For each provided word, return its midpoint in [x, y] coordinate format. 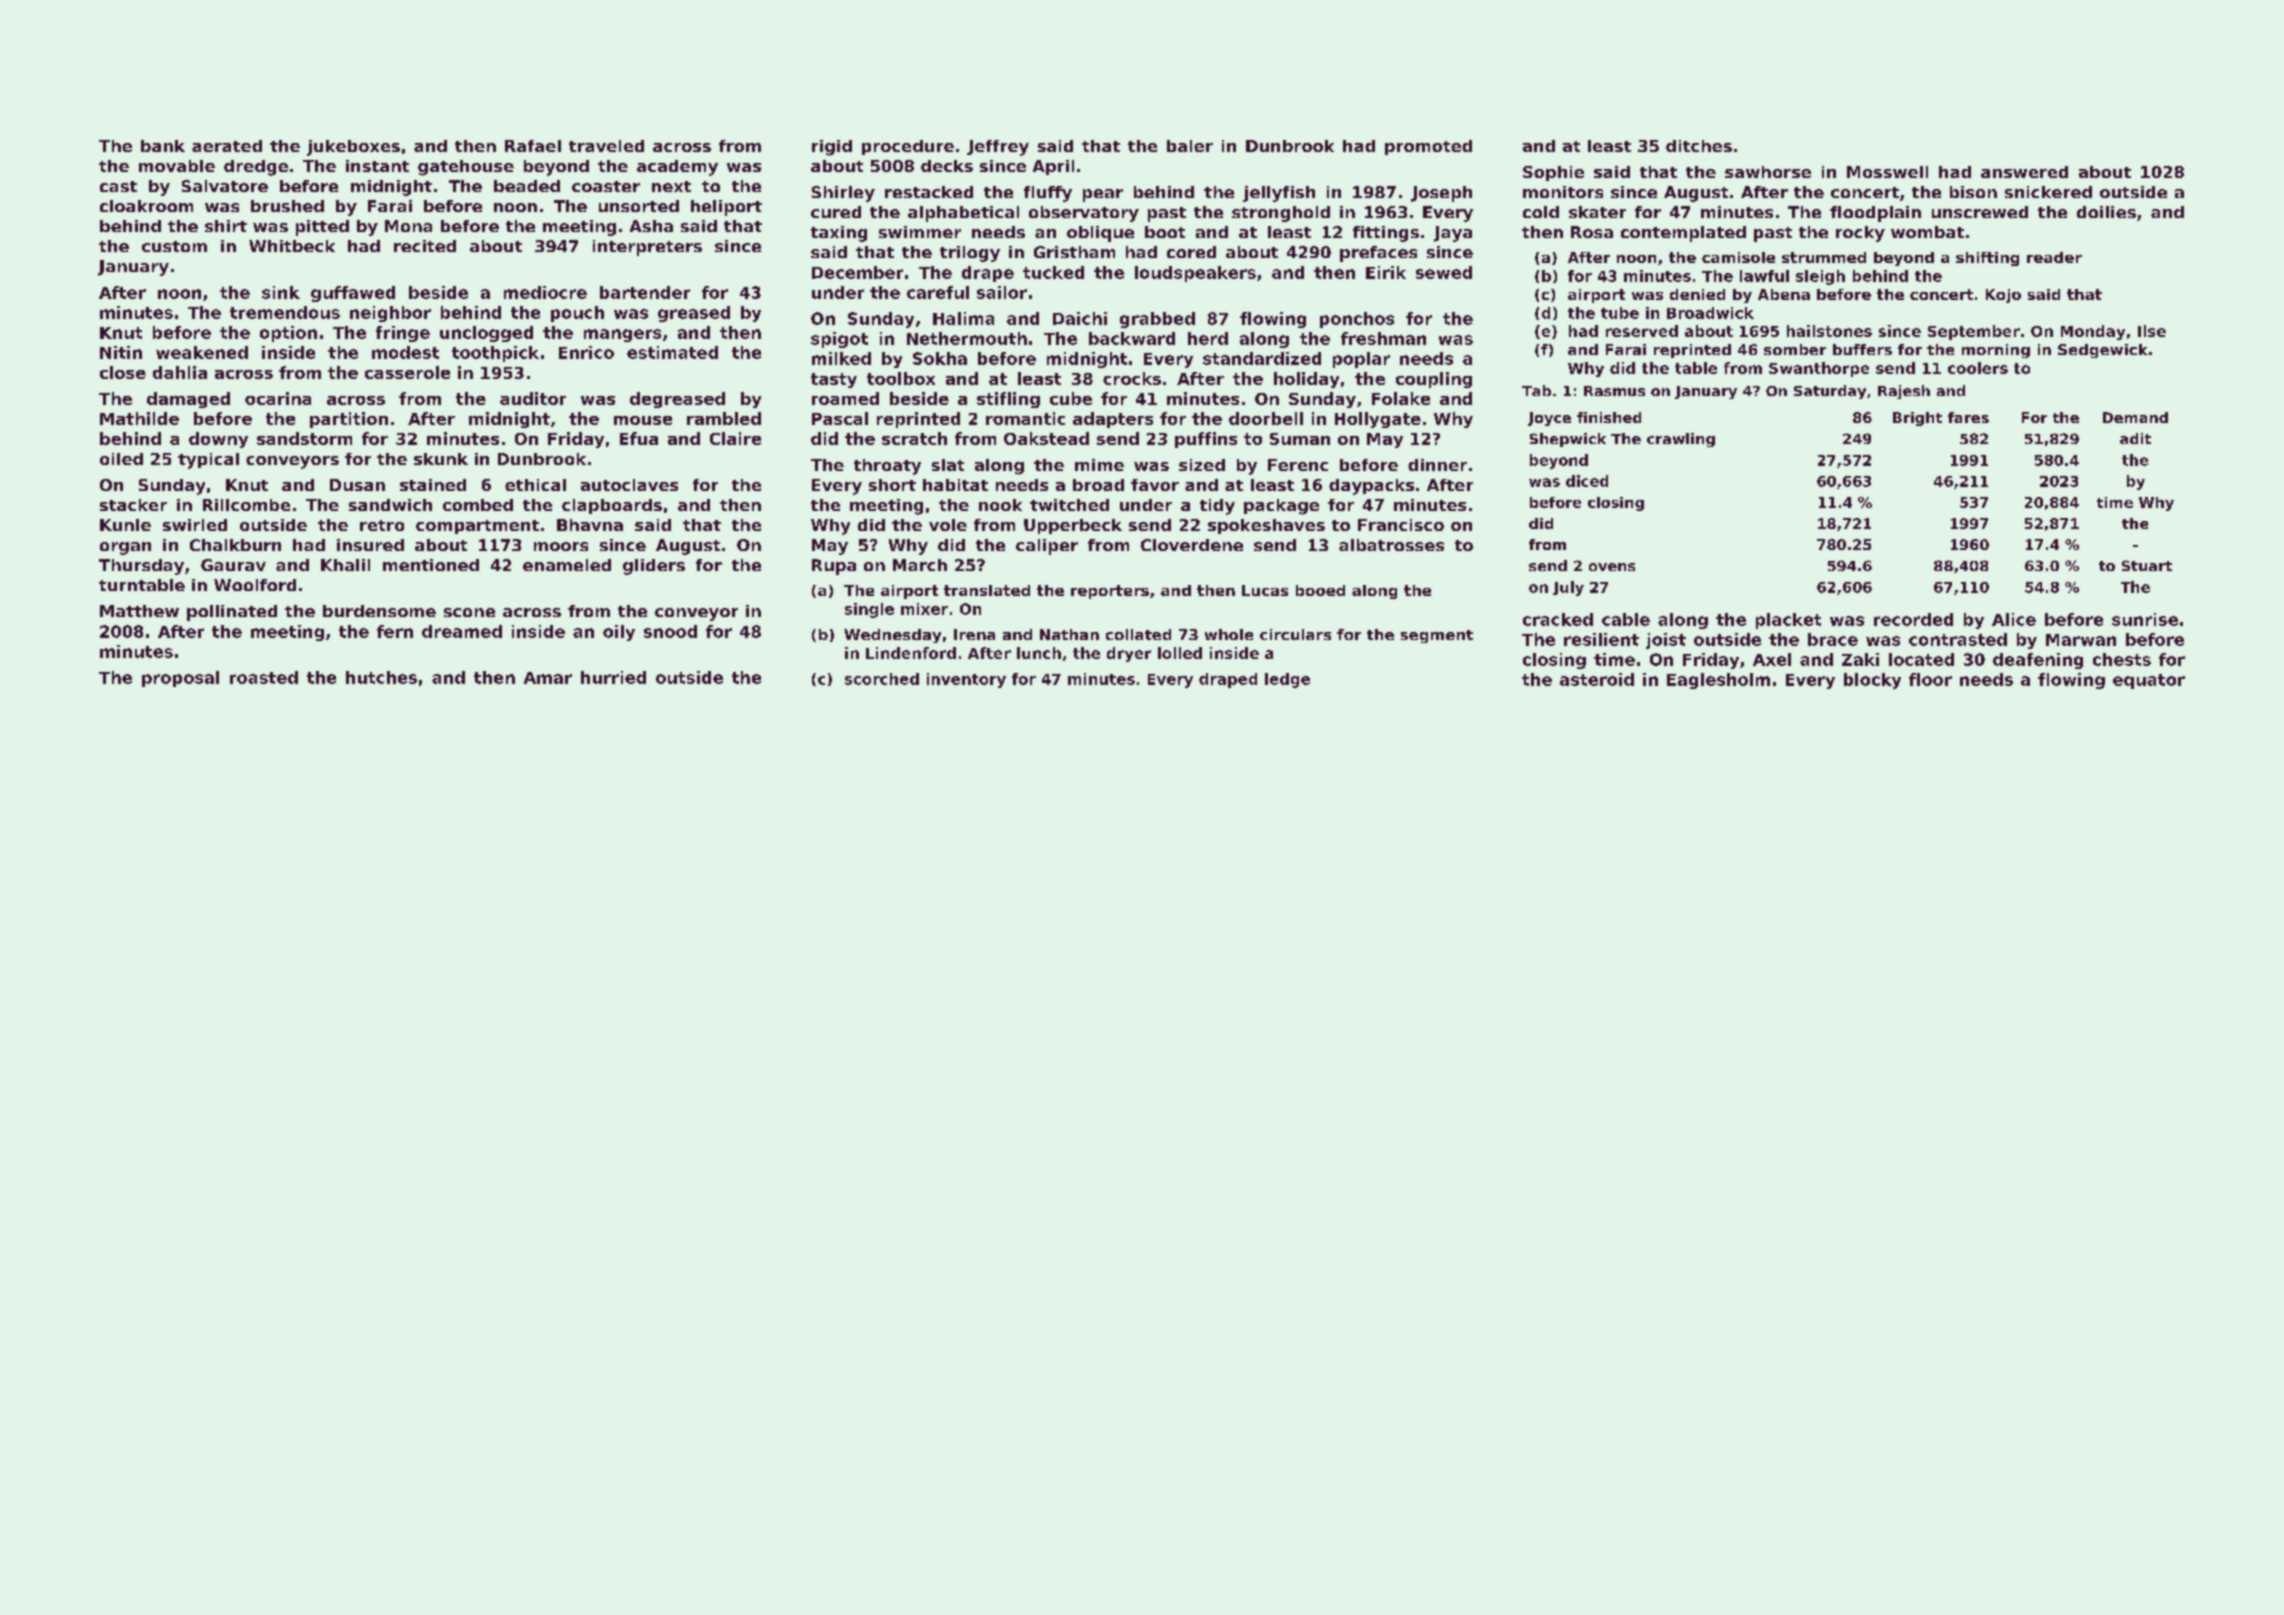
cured [836, 212]
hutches [381, 677]
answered [2024, 172]
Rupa [834, 567]
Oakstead [1046, 438]
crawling [1681, 440]
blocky [1872, 681]
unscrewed [1980, 212]
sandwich [390, 505]
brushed [287, 206]
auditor [533, 398]
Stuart [2147, 565]
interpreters [647, 248]
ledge [1287, 680]
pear [1103, 195]
